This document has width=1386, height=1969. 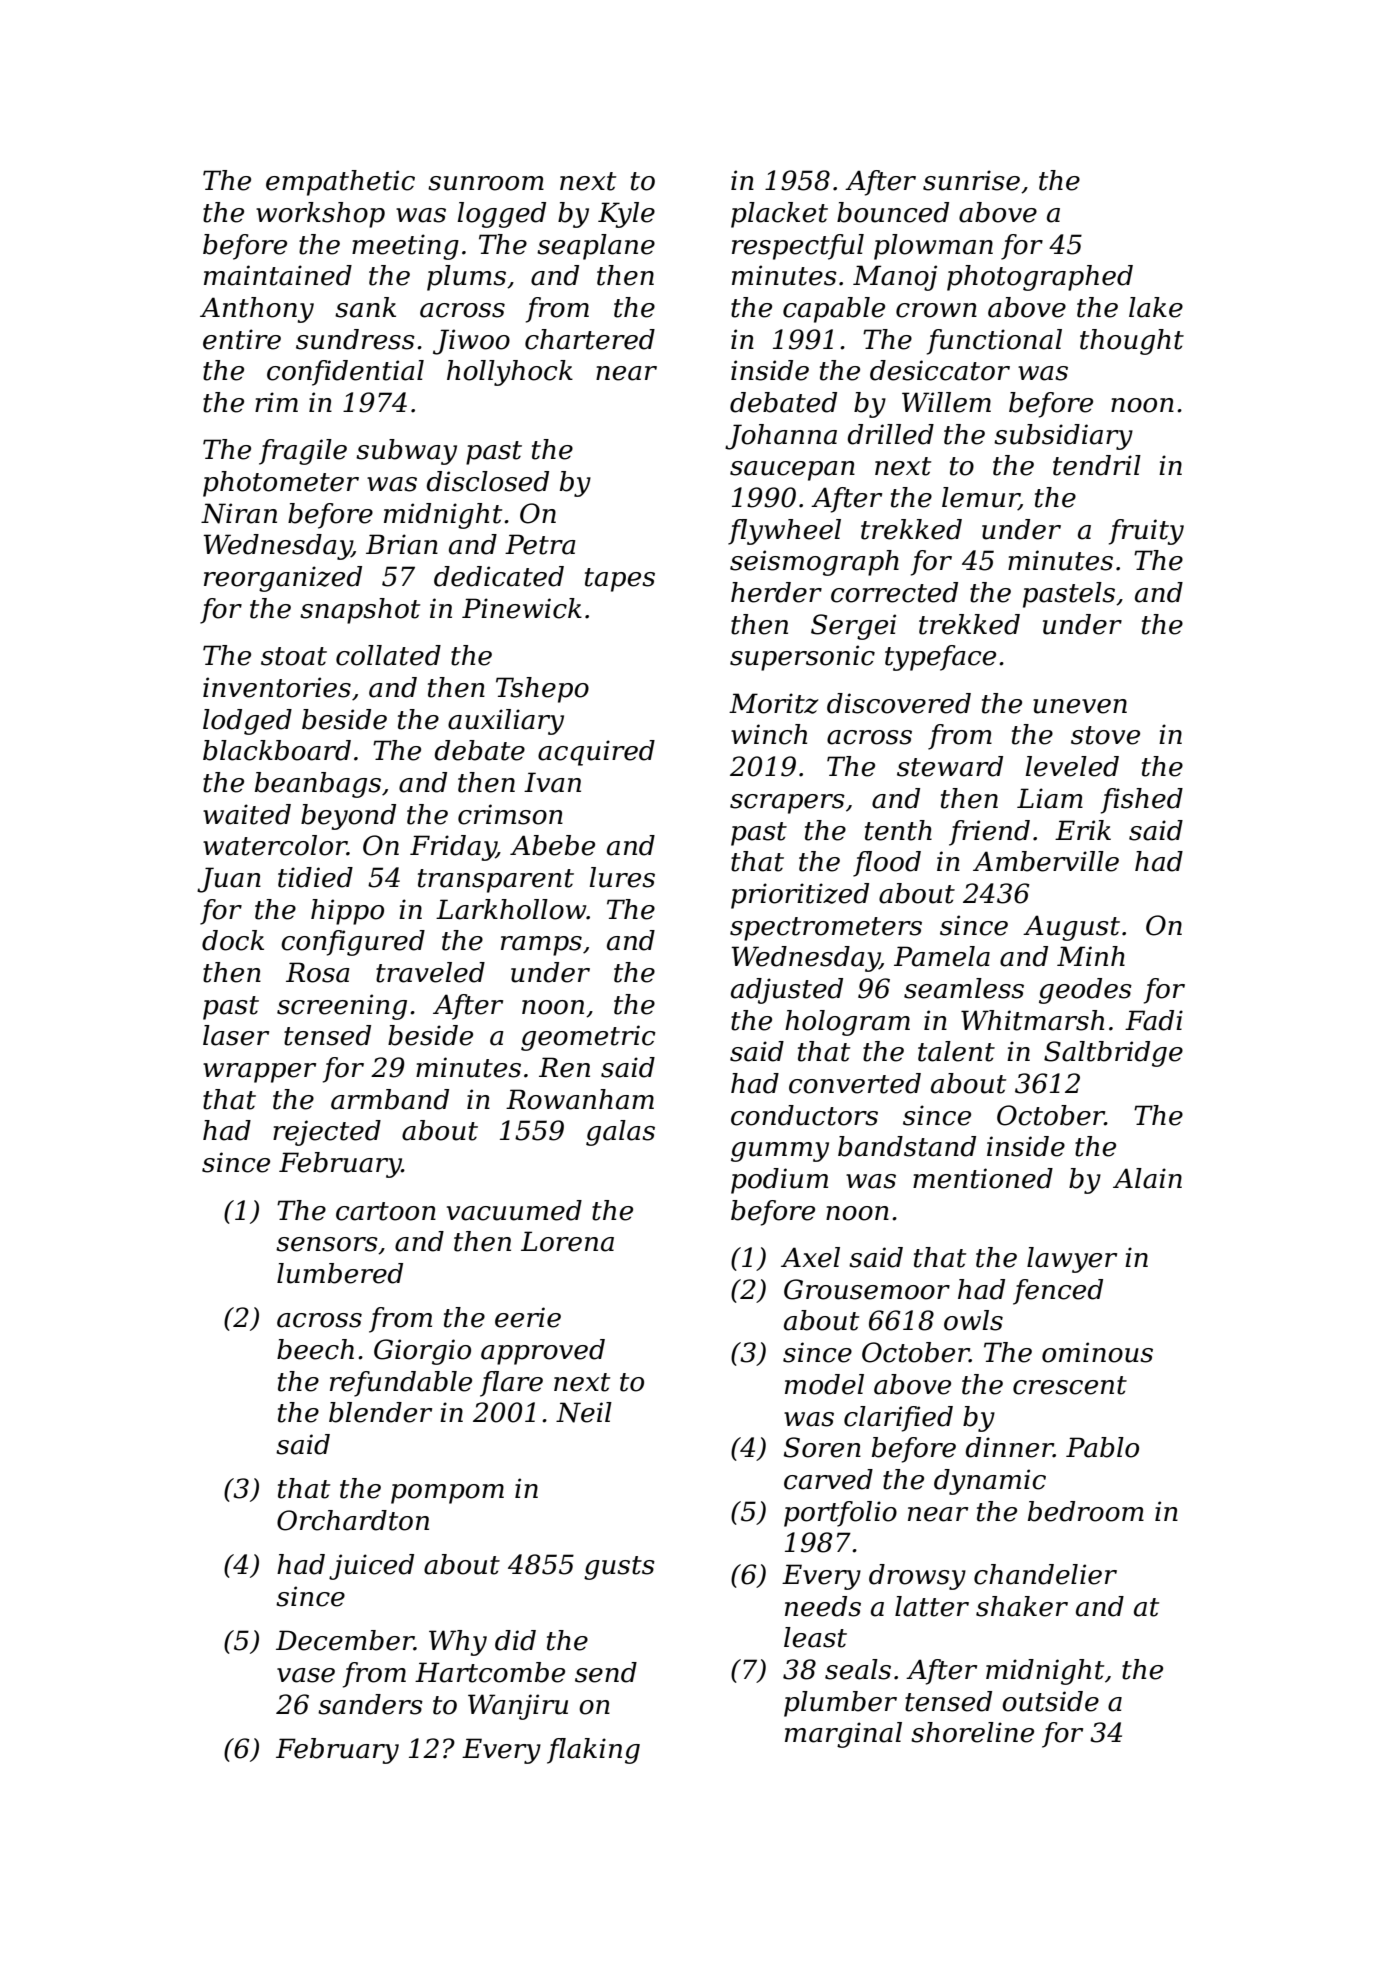 What do you see at coordinates (315, 1349) in the document?
I see `beech` at bounding box center [315, 1349].
